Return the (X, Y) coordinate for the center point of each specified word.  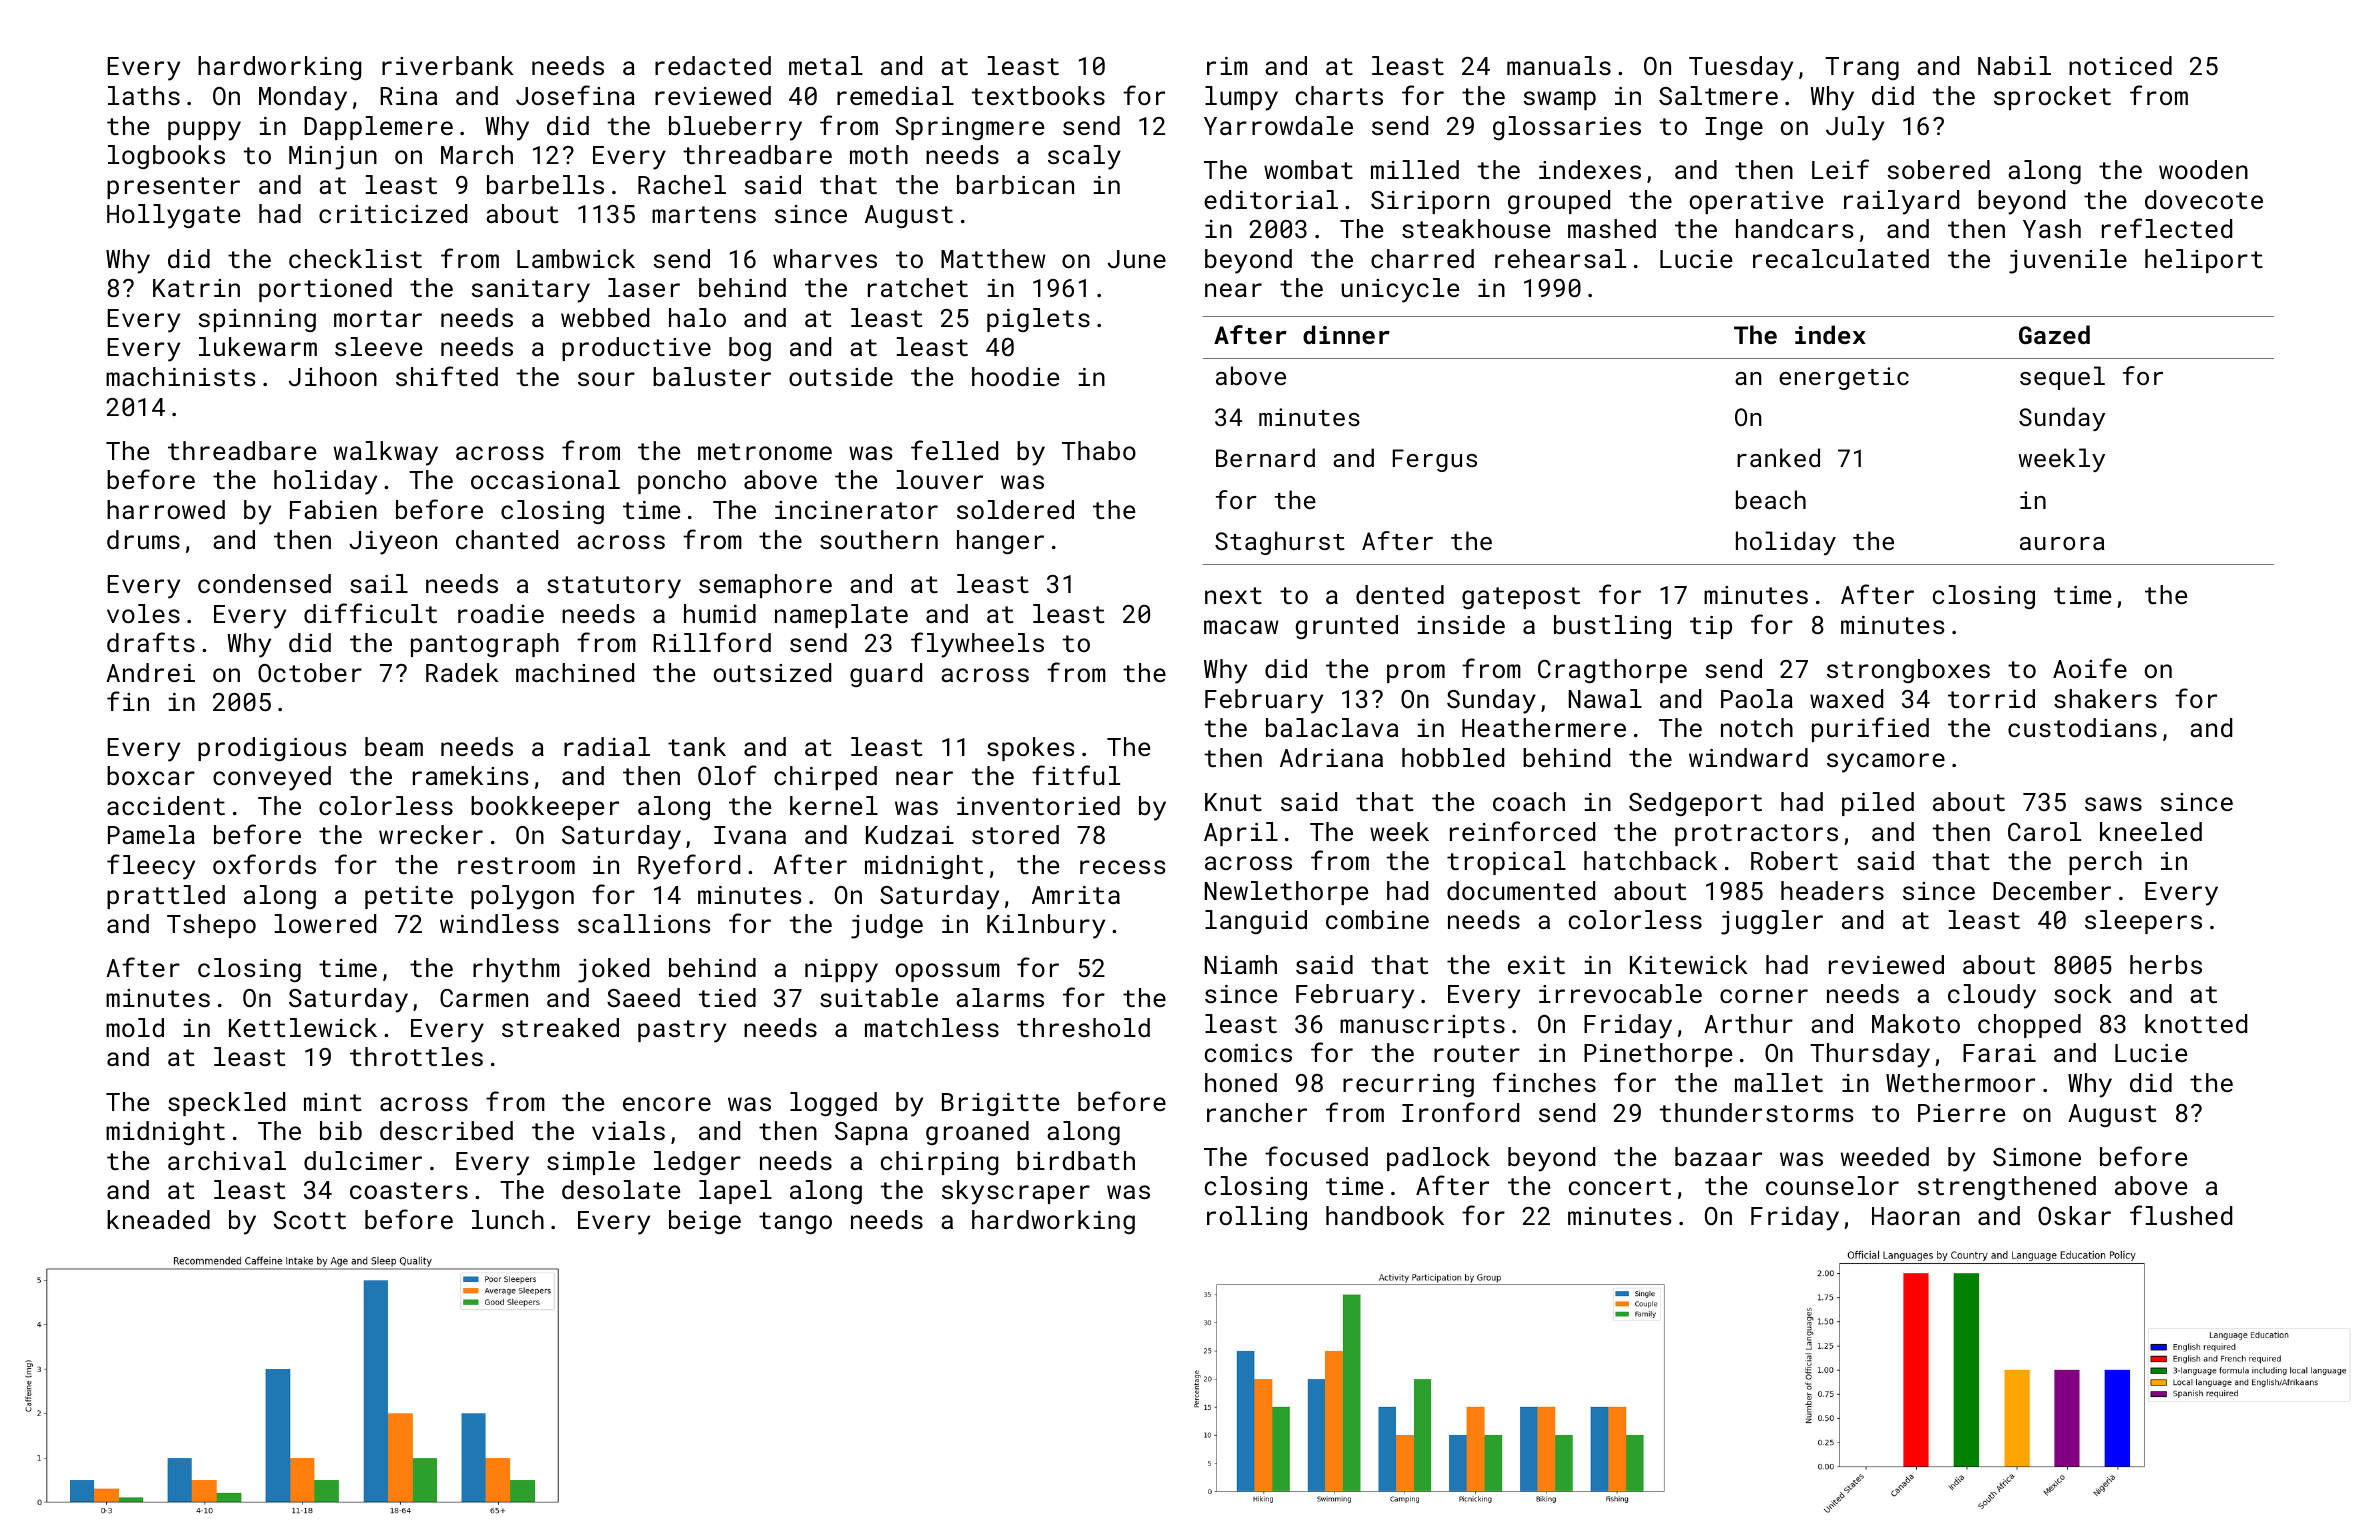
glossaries (1567, 128)
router (1477, 1053)
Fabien (333, 509)
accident (166, 805)
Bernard (1265, 457)
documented (1521, 890)
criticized (393, 213)
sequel (2062, 378)
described (446, 1130)
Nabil (2014, 65)
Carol (2044, 831)
